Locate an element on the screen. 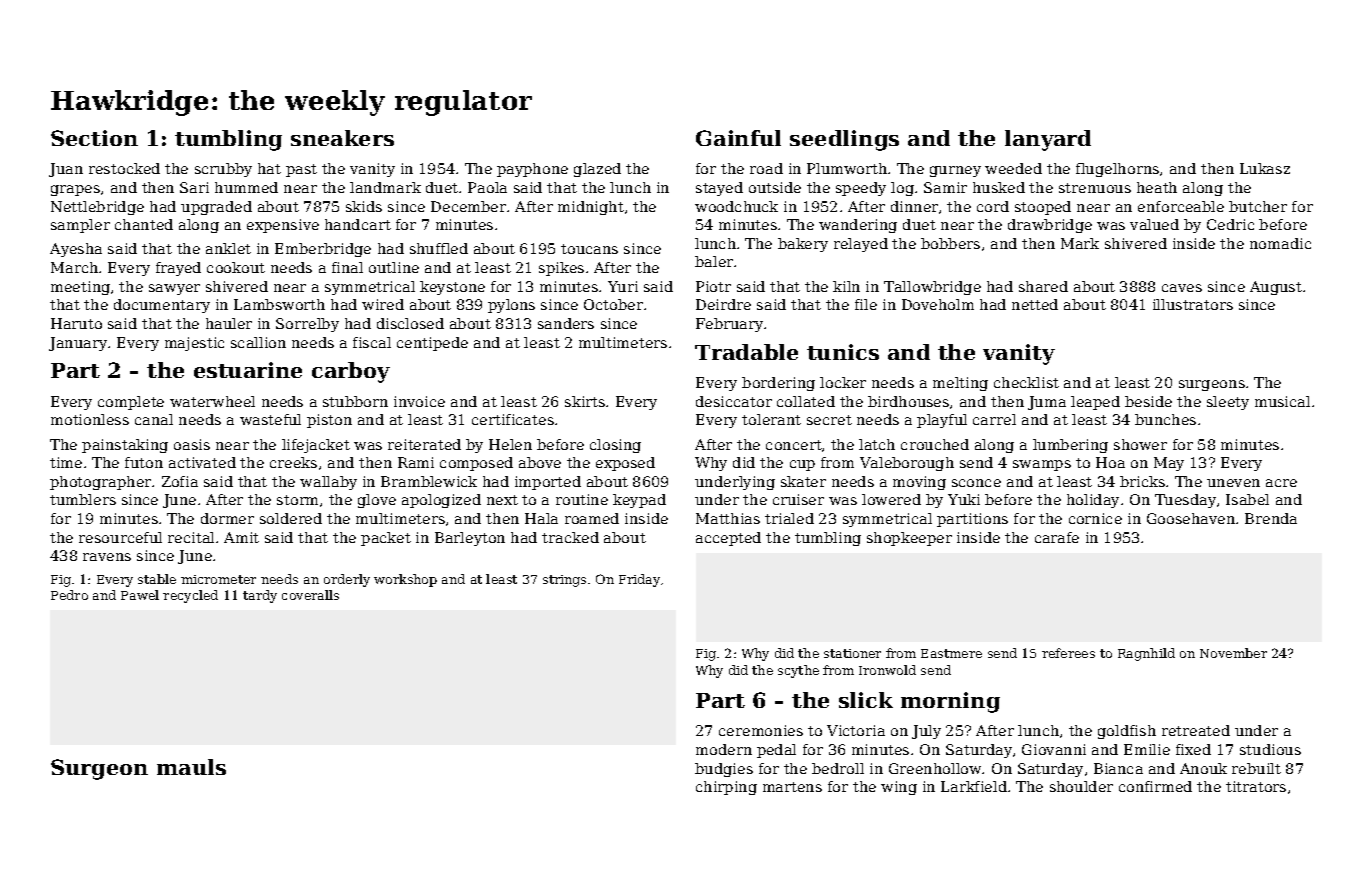  reiterated is located at coordinates (424, 444).
